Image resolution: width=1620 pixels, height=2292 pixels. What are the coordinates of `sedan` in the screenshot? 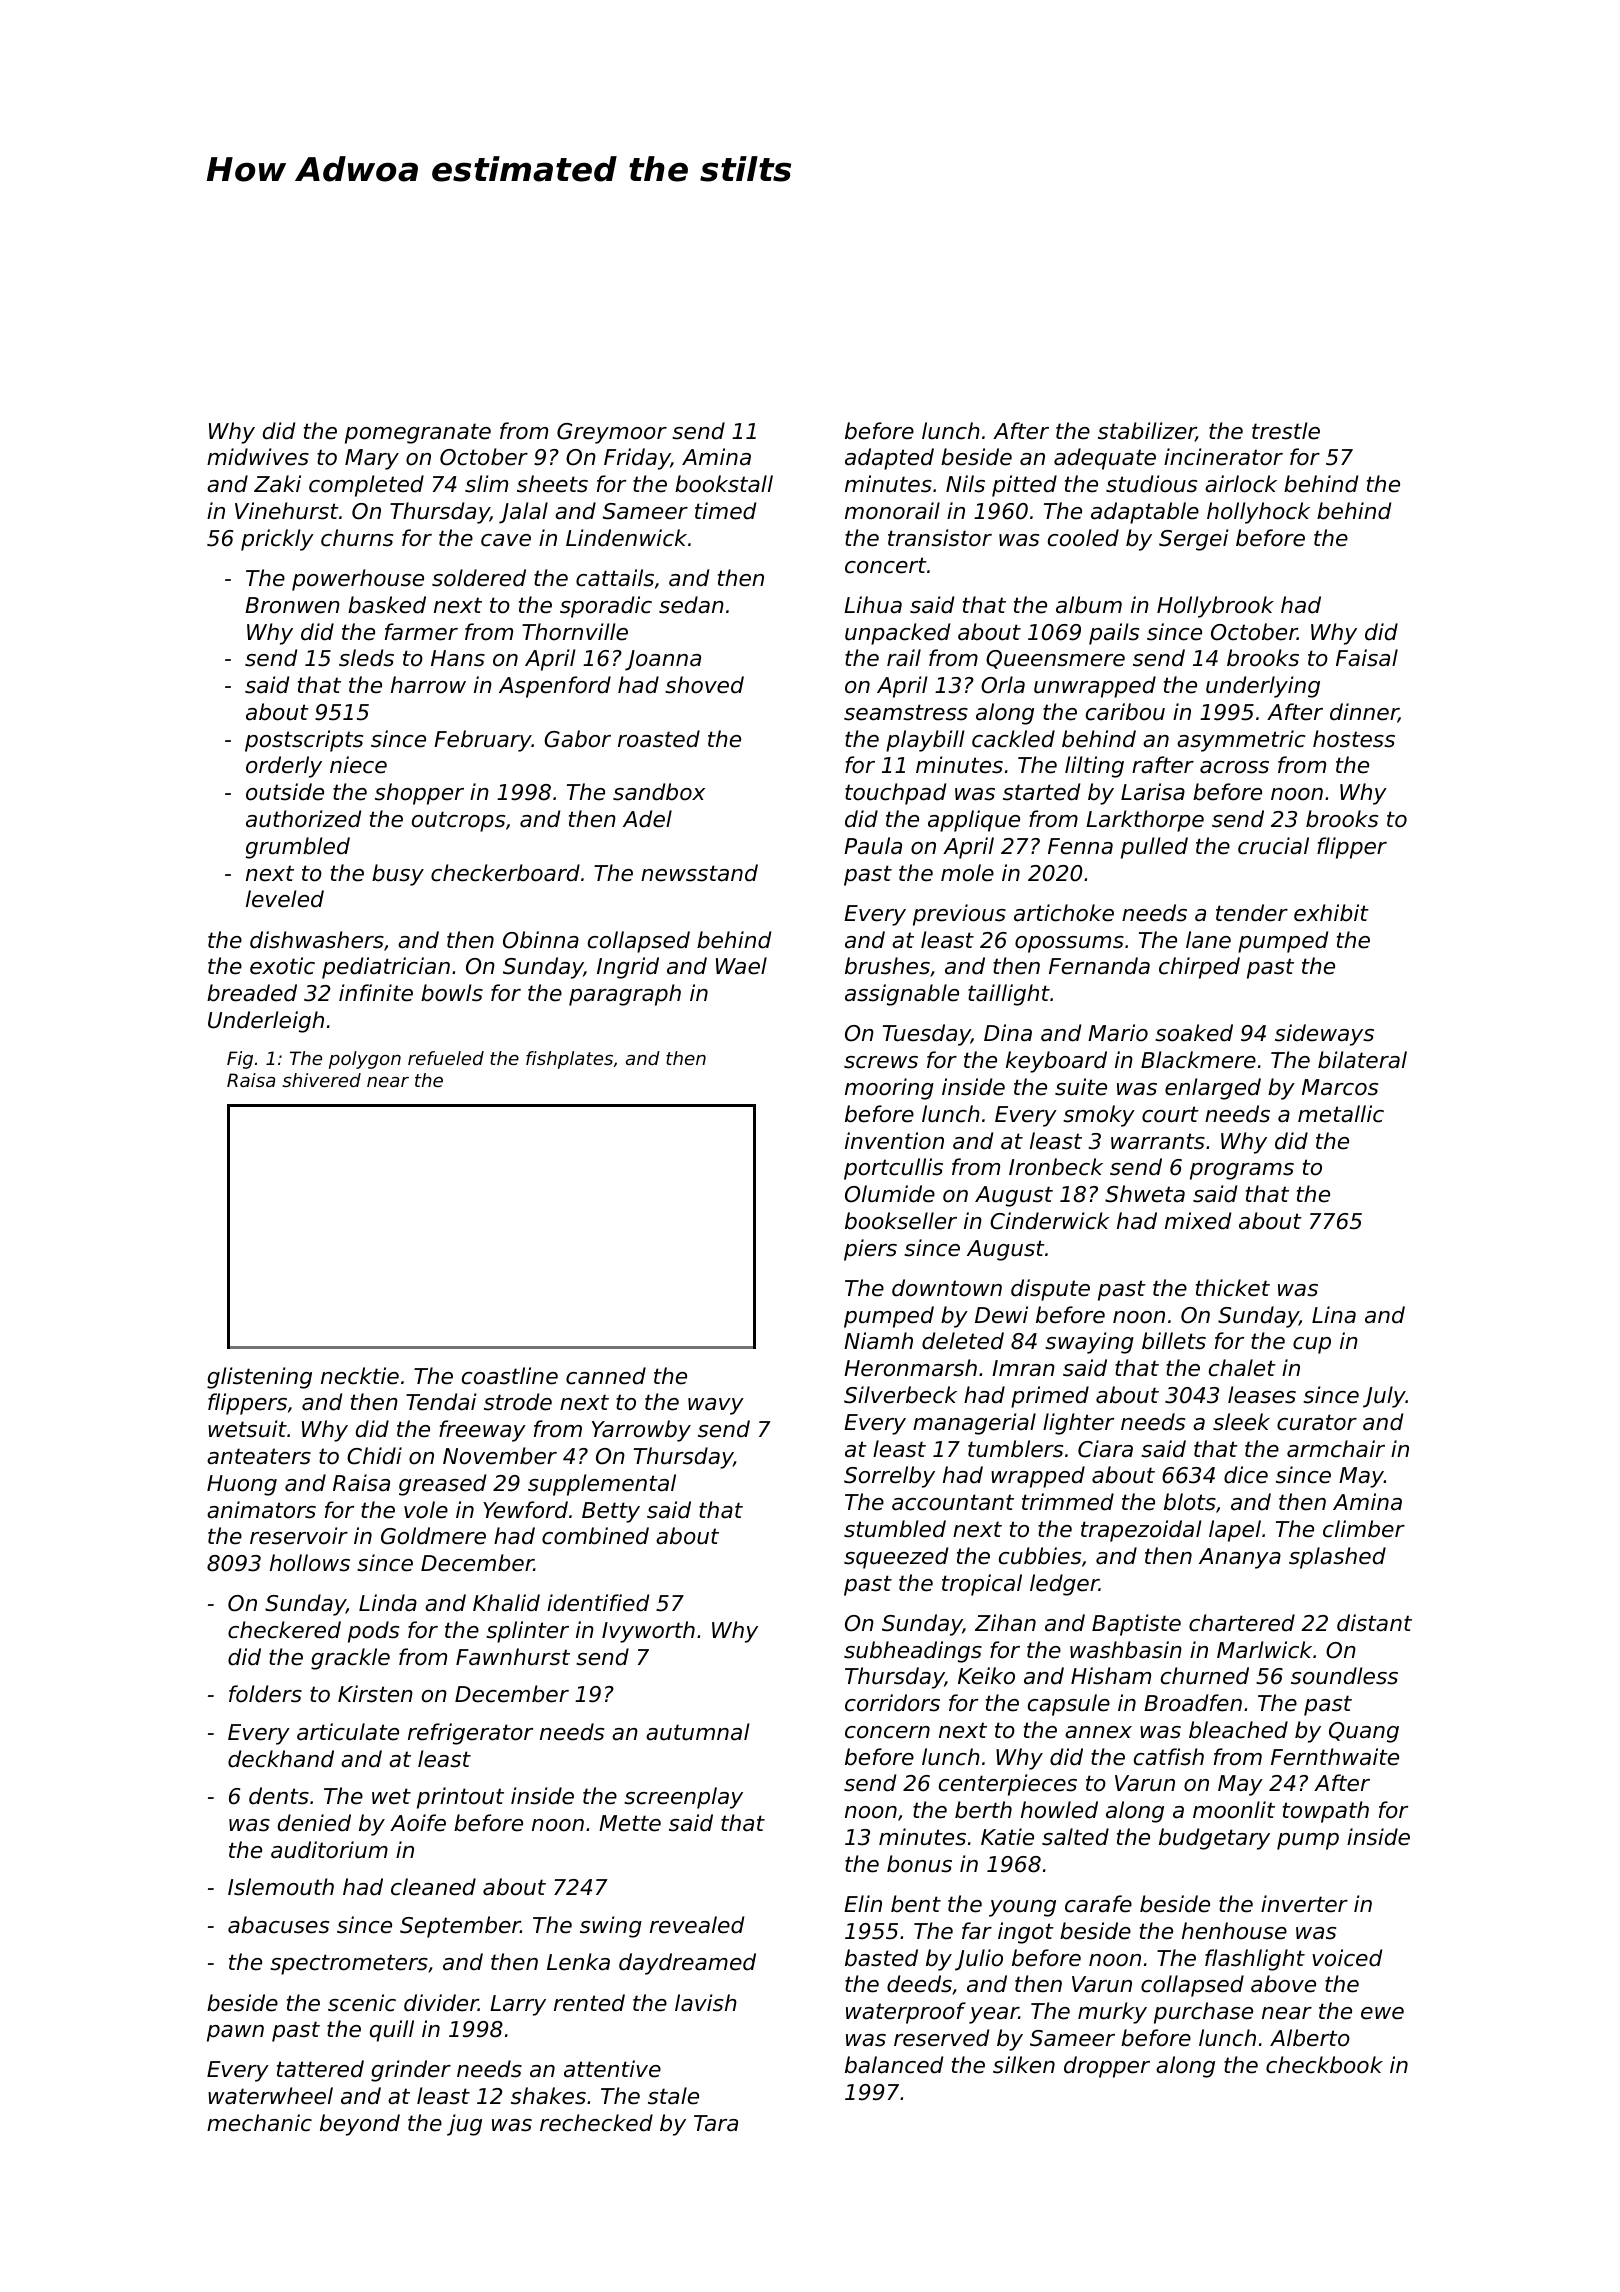 It's located at (691, 605).
